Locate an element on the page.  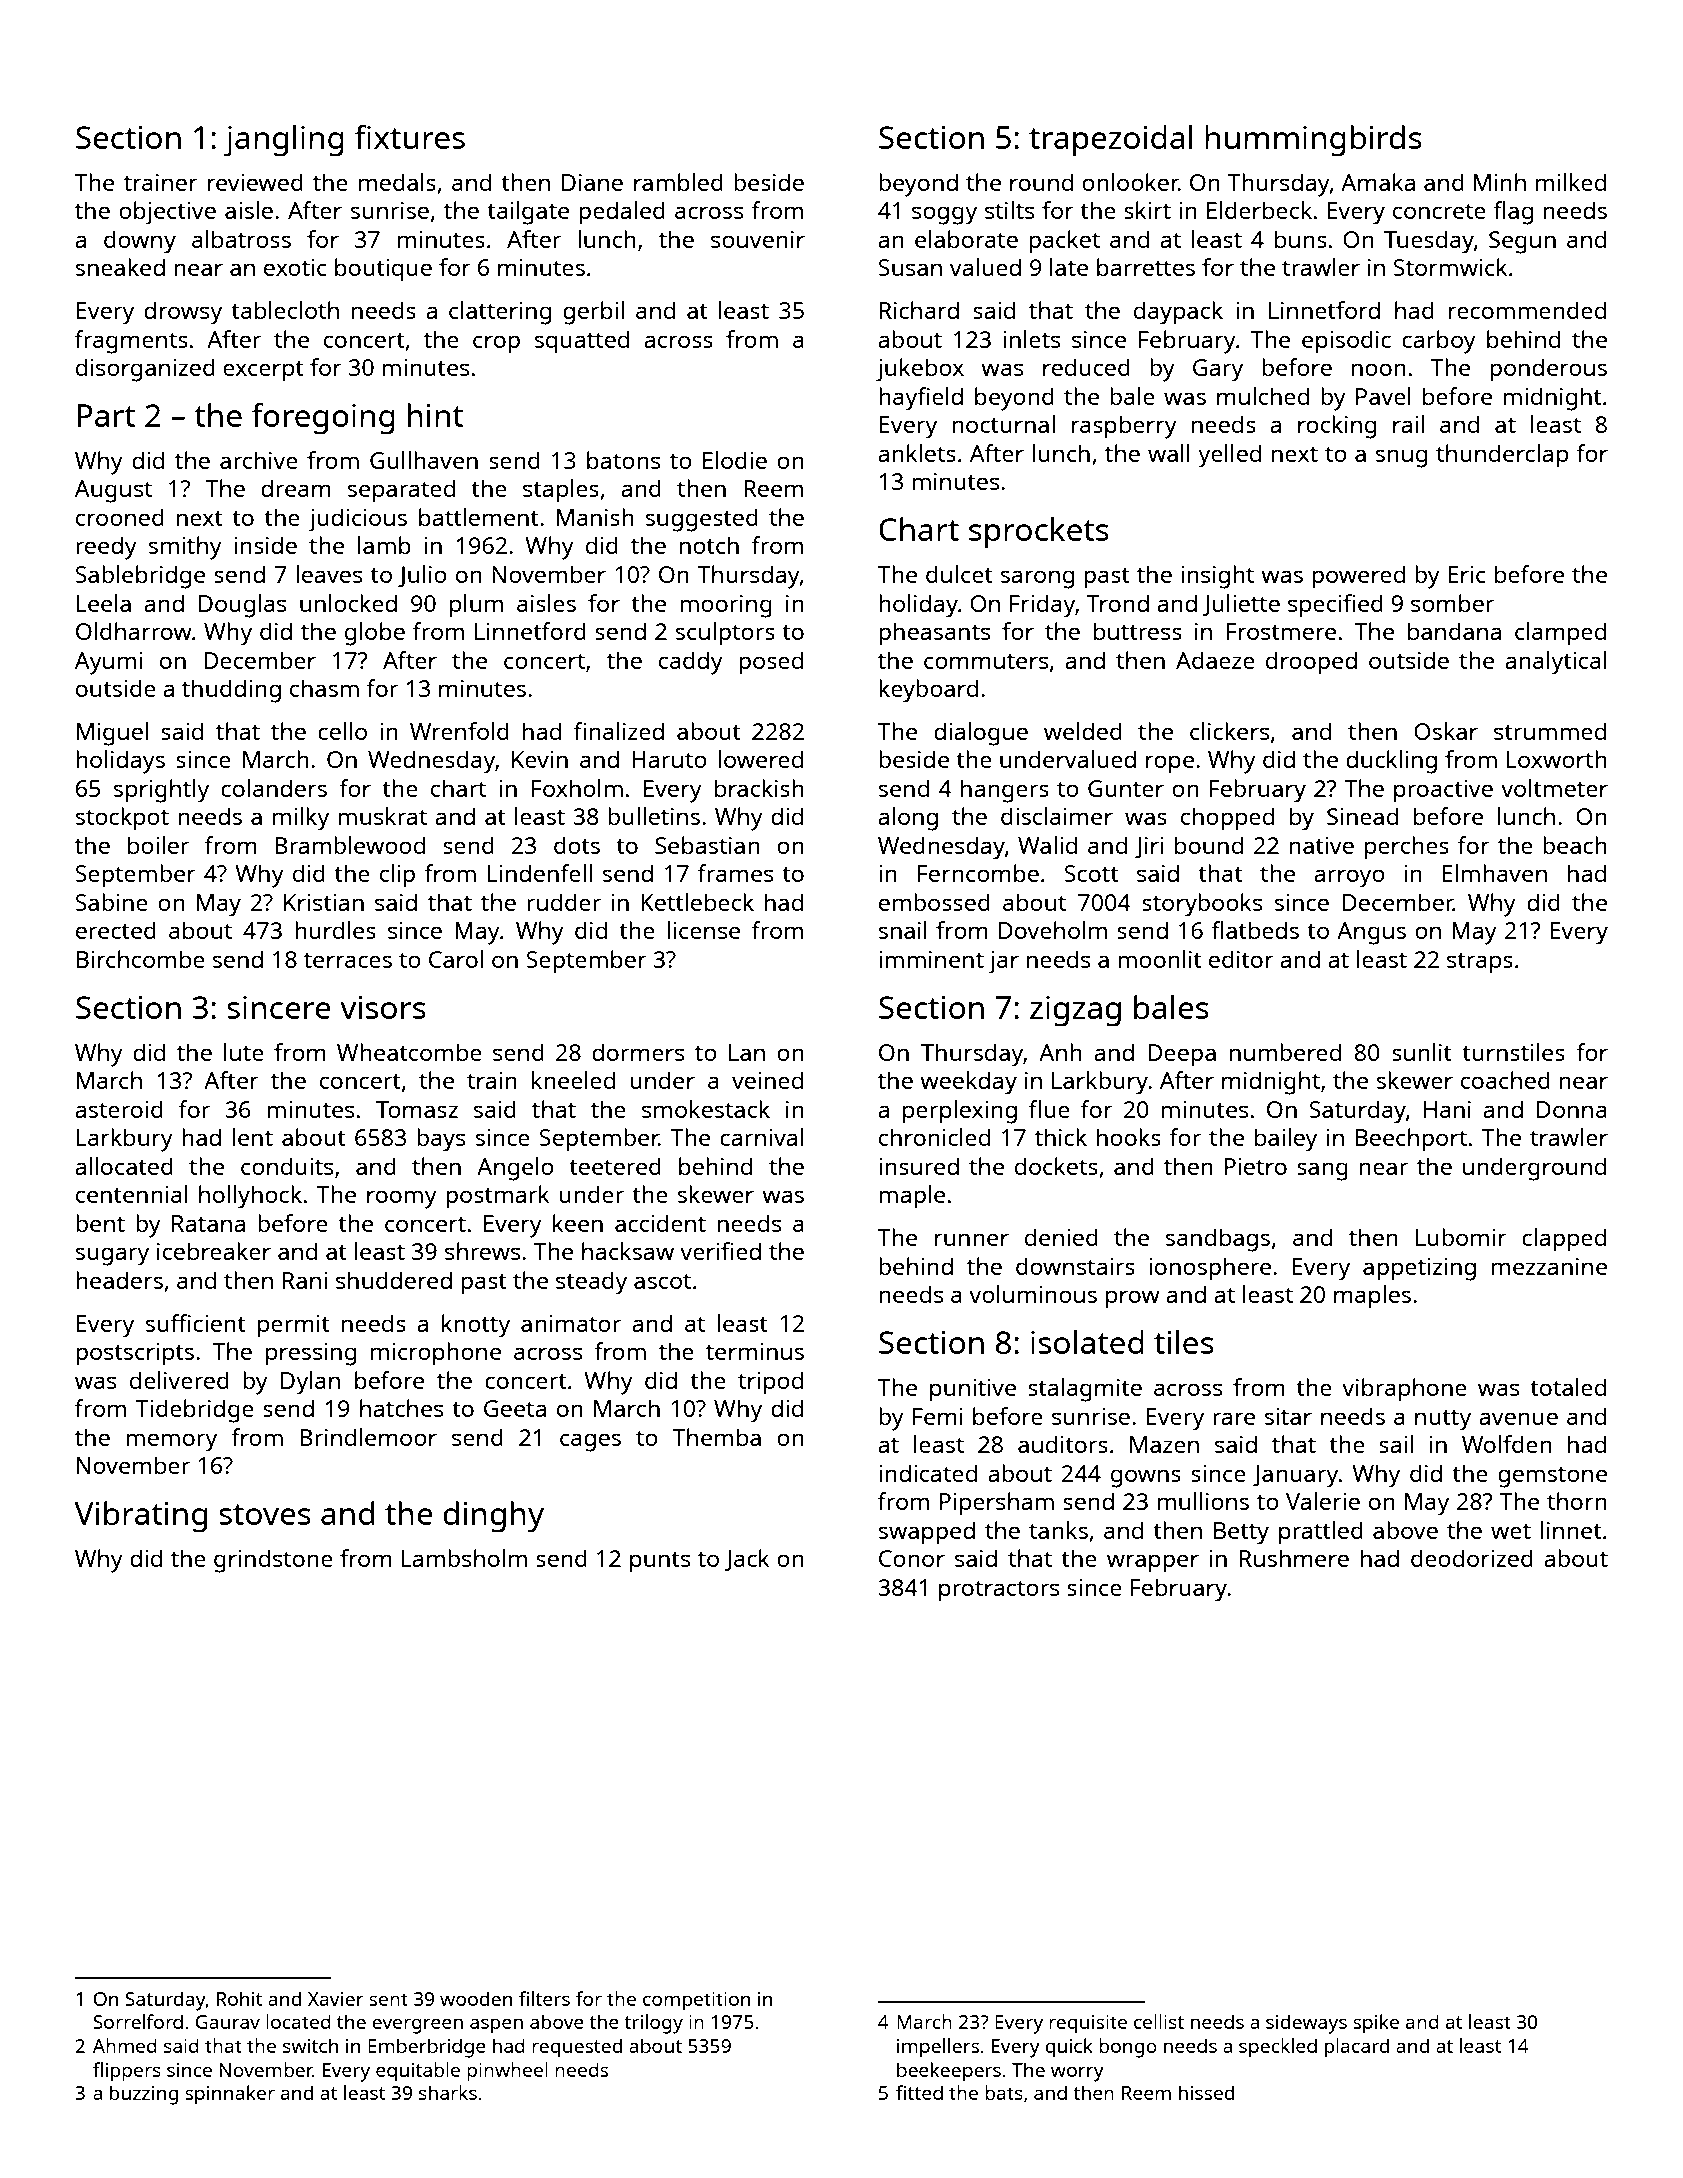
asteroid is located at coordinates (119, 1109).
